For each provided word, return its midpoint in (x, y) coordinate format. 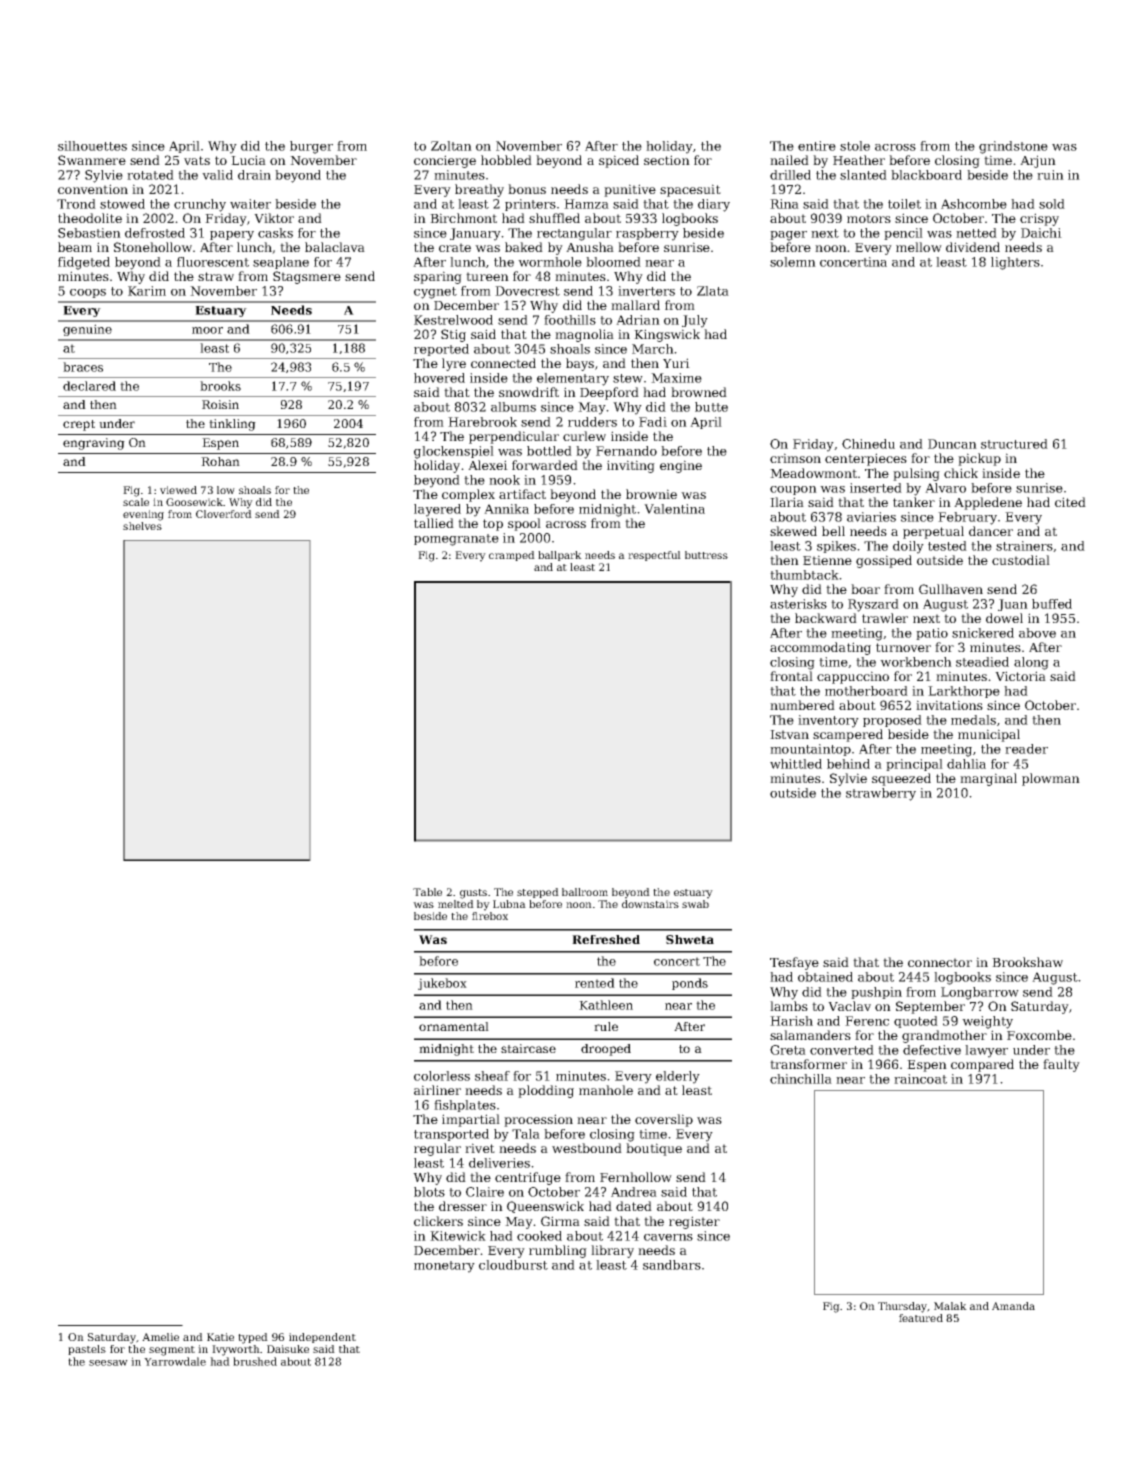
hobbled (506, 160)
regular (437, 1149)
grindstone (1013, 147)
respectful (654, 556)
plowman (1051, 779)
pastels (87, 1350)
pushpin (876, 993)
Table (427, 892)
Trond (76, 204)
